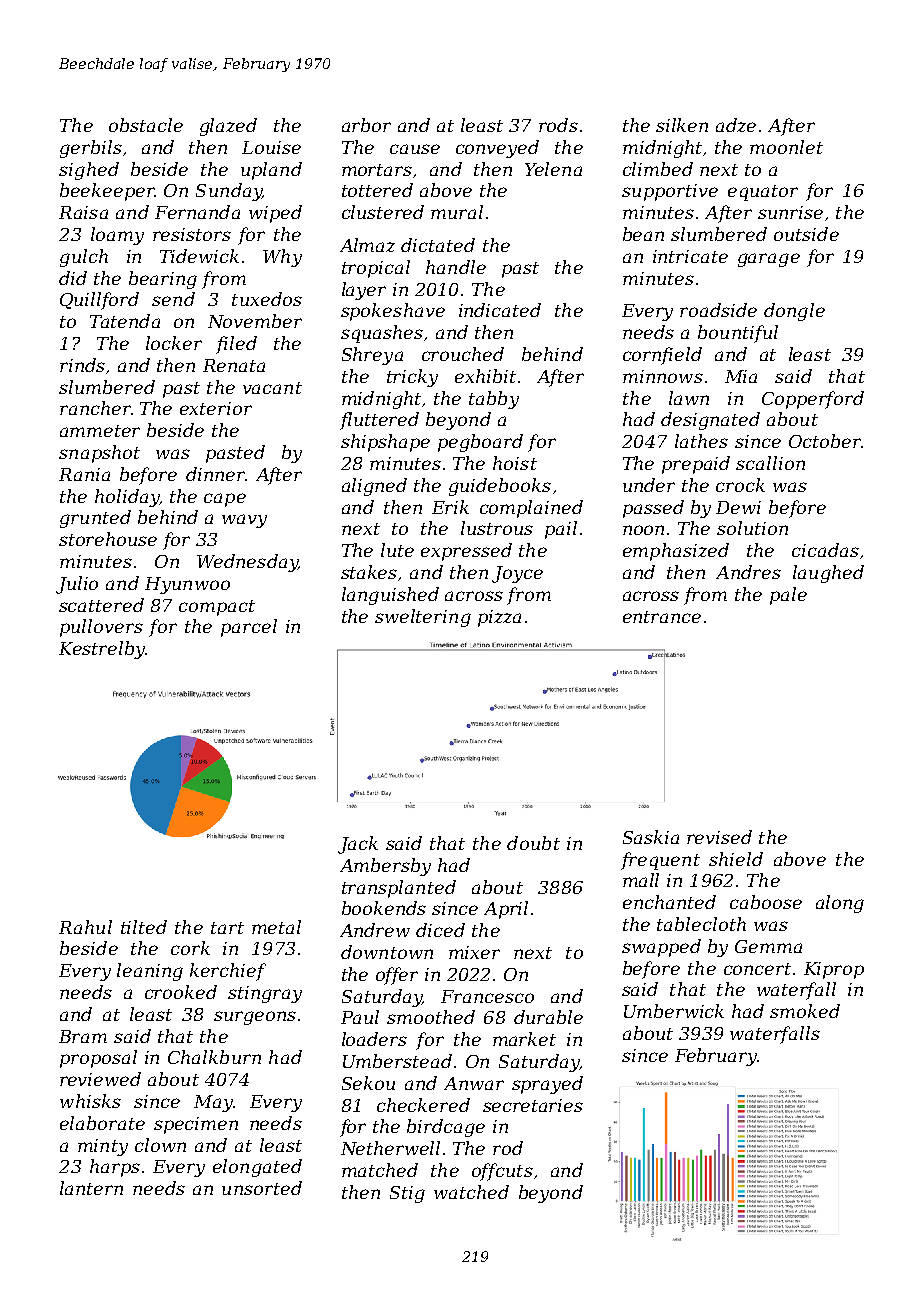  I want to click on sweltering, so click(423, 618).
